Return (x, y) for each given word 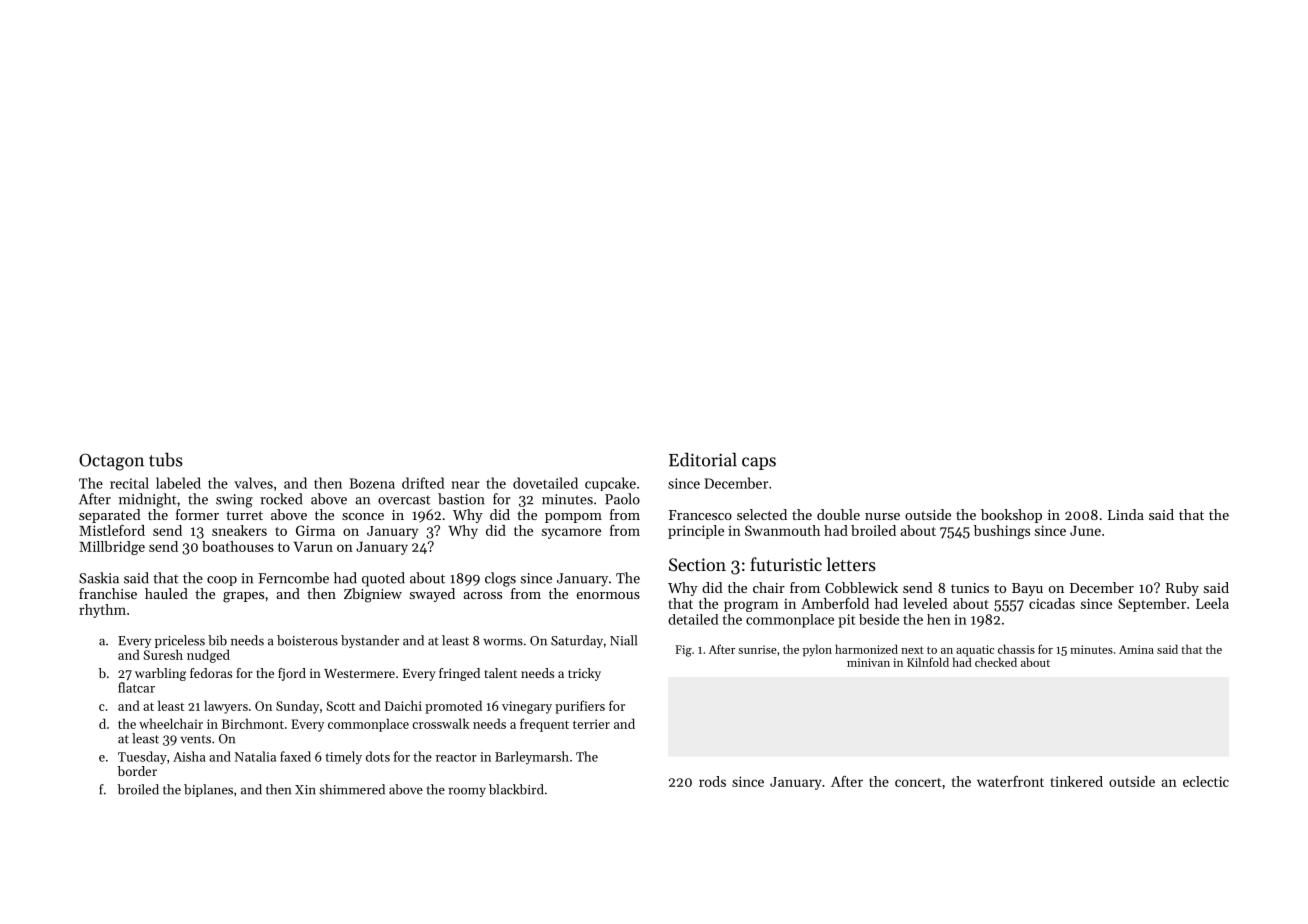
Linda (1126, 514)
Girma (315, 530)
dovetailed (545, 483)
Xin (305, 790)
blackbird (516, 789)
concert (918, 782)
